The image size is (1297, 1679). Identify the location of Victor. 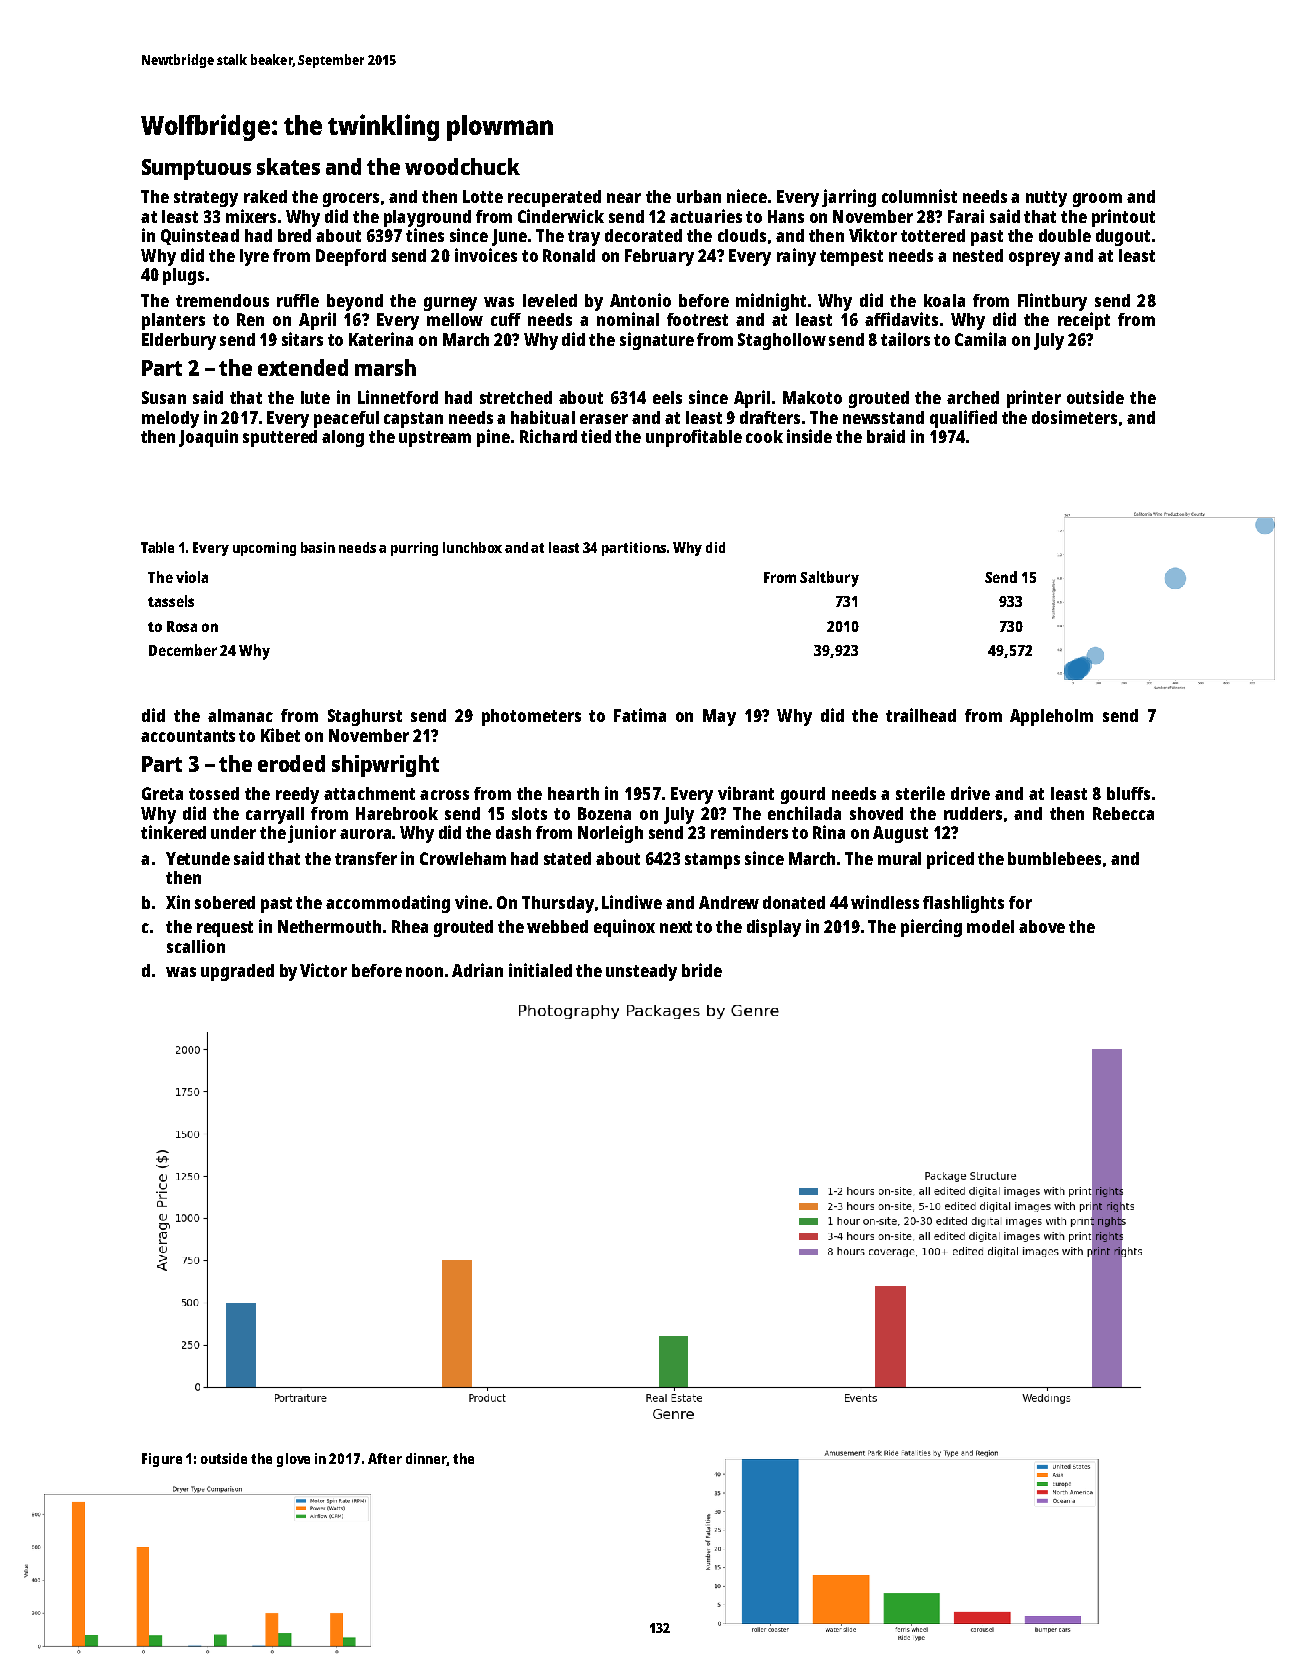
(323, 970).
